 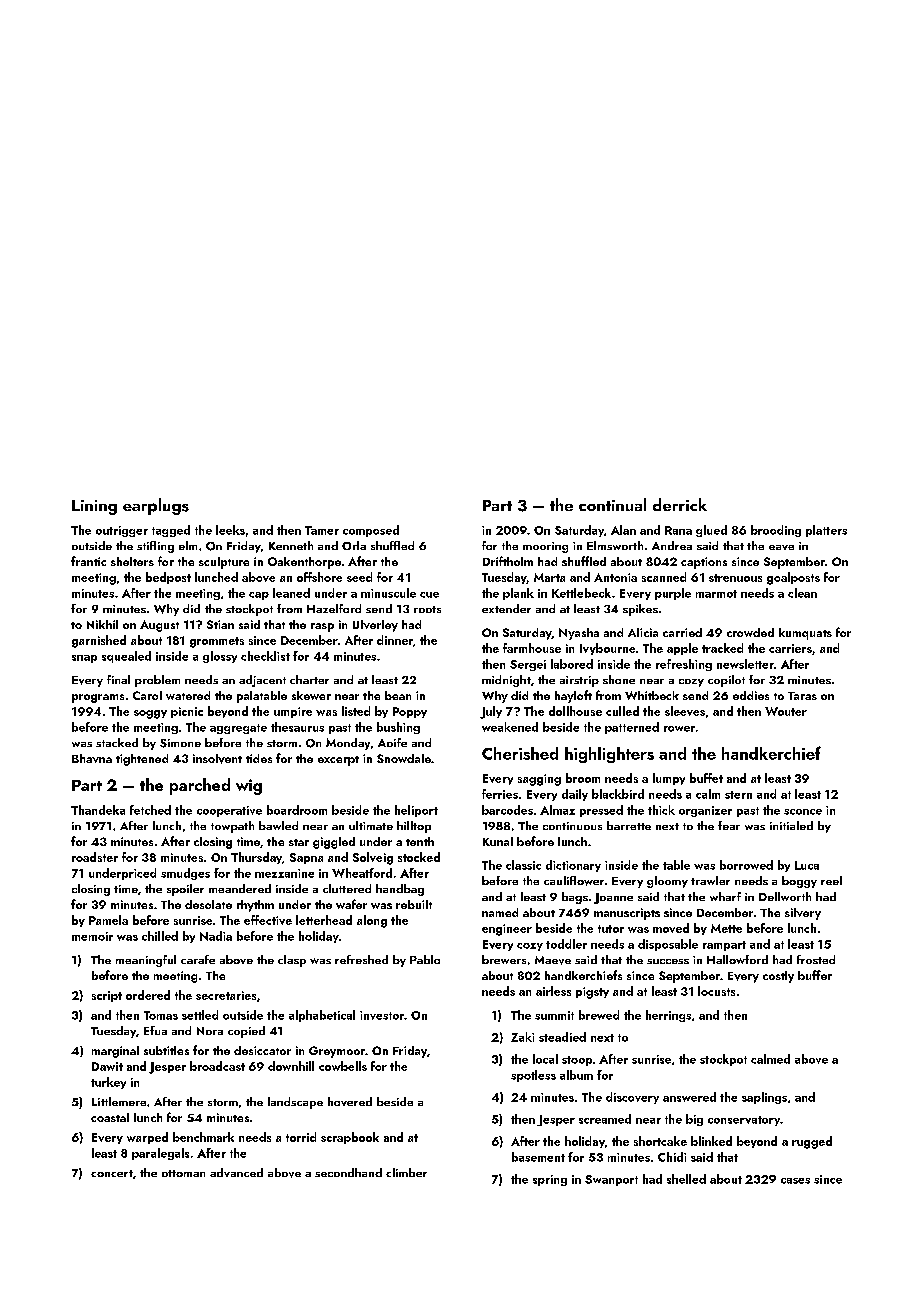 I want to click on derrick, so click(x=680, y=504).
